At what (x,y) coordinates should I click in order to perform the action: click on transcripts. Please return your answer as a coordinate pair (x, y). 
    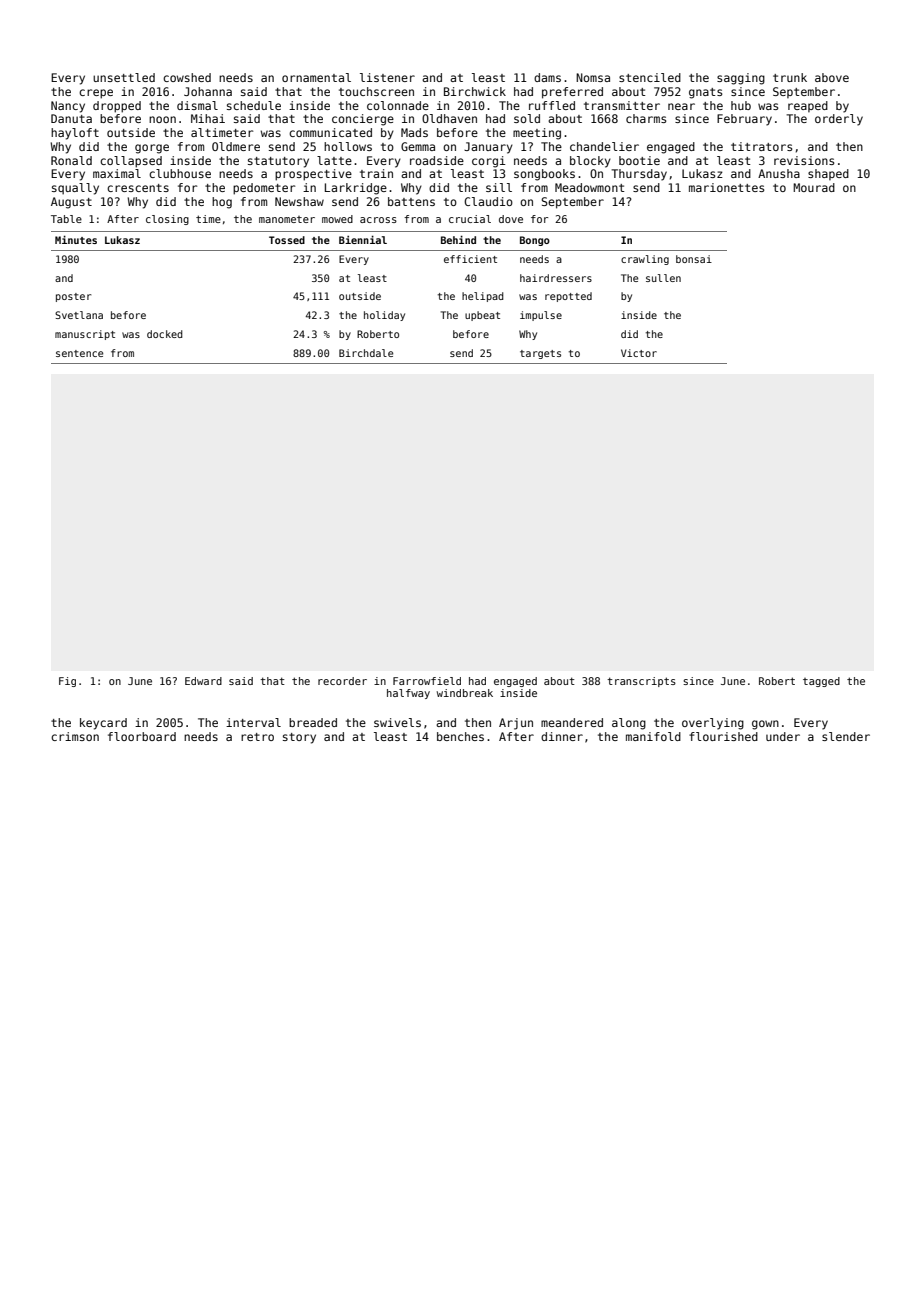
    Looking at the image, I should click on (641, 682).
